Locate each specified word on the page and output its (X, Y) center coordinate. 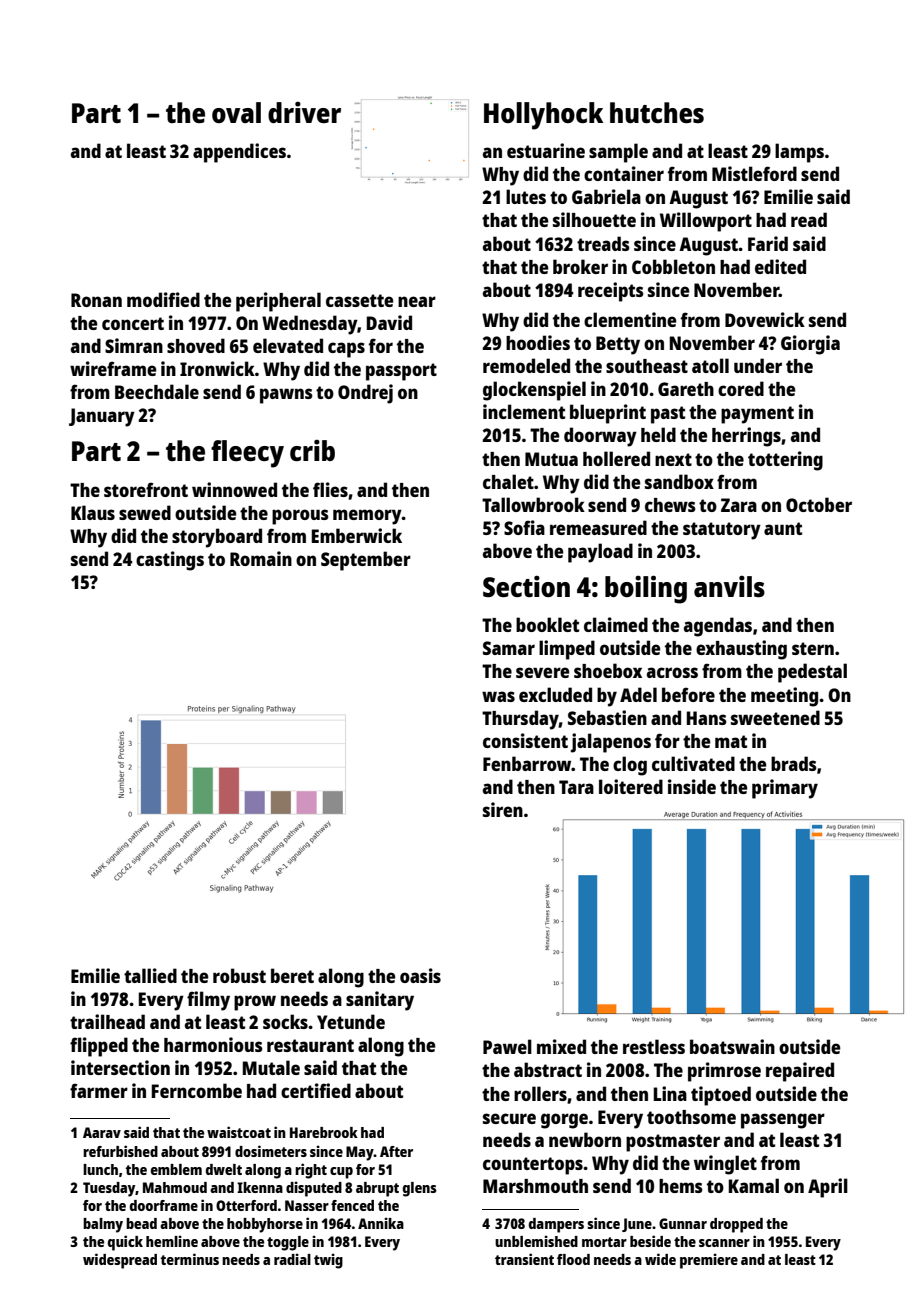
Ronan (96, 300)
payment (757, 415)
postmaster (673, 1143)
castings (170, 561)
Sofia (524, 527)
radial (292, 1259)
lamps (799, 153)
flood (573, 1259)
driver (304, 112)
